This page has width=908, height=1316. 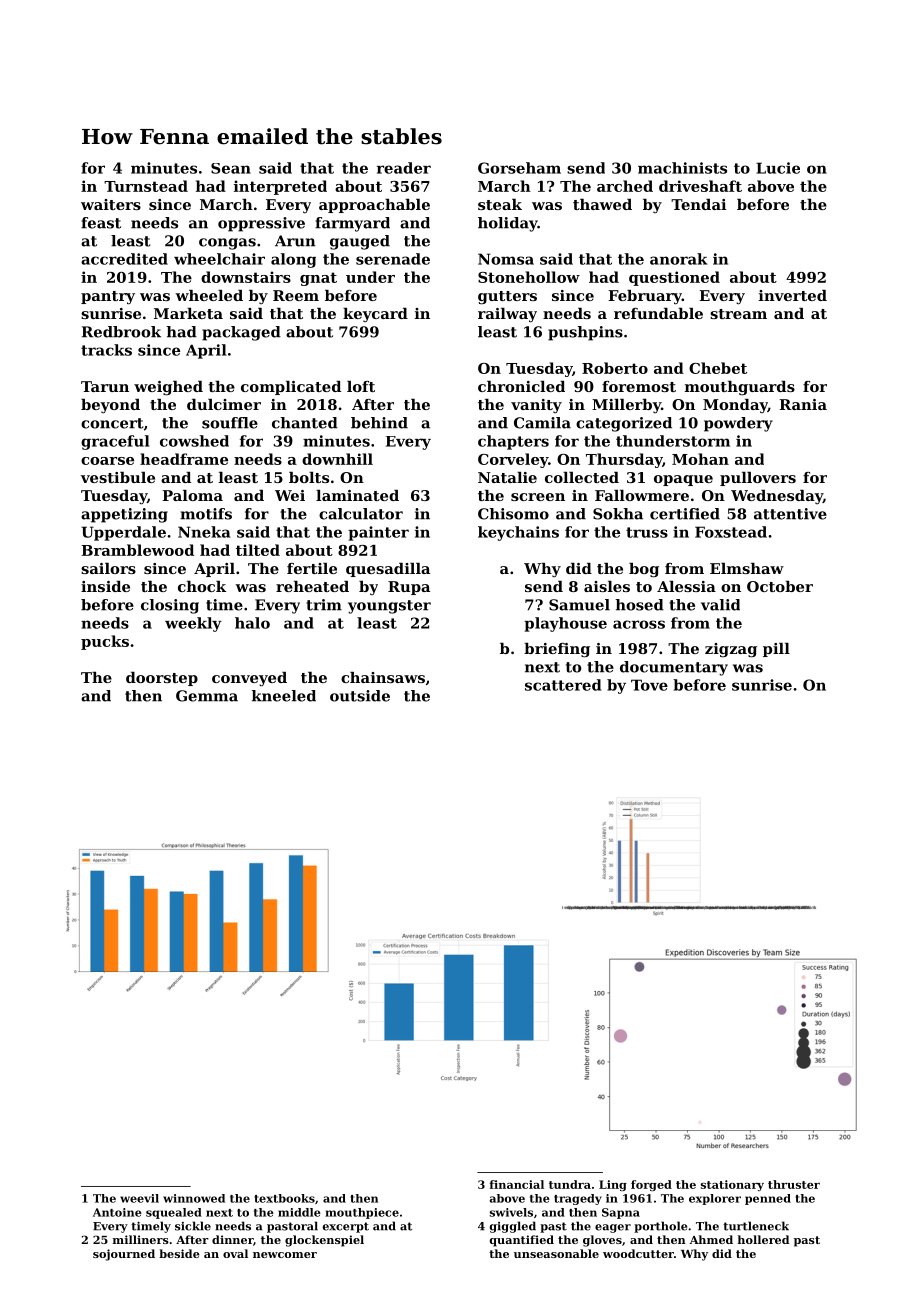 What do you see at coordinates (794, 1184) in the page?
I see `thruster` at bounding box center [794, 1184].
